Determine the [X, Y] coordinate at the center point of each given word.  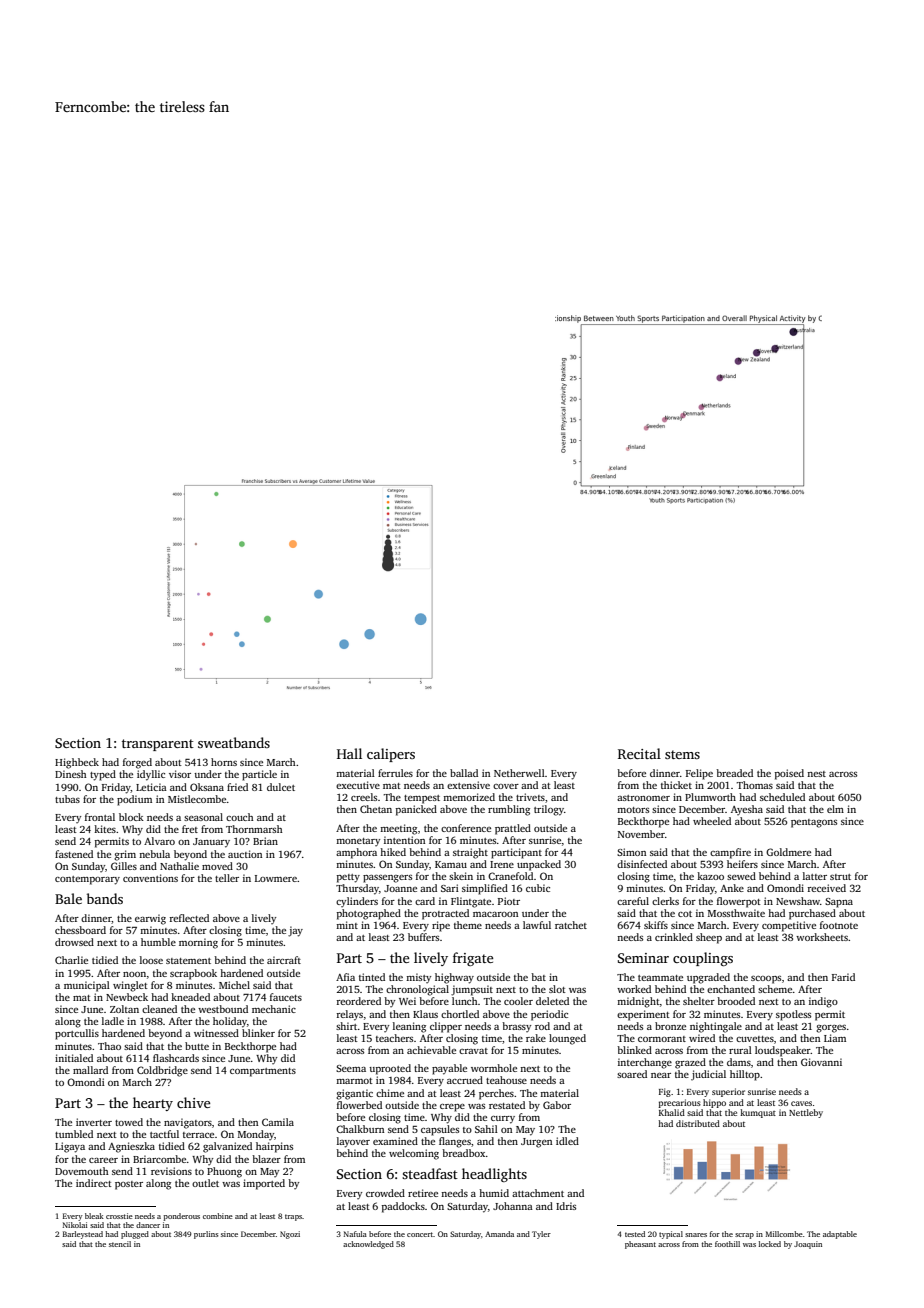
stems [682, 754]
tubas [67, 799]
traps [293, 1217]
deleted [552, 1001]
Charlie [71, 960]
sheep [709, 938]
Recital [639, 753]
